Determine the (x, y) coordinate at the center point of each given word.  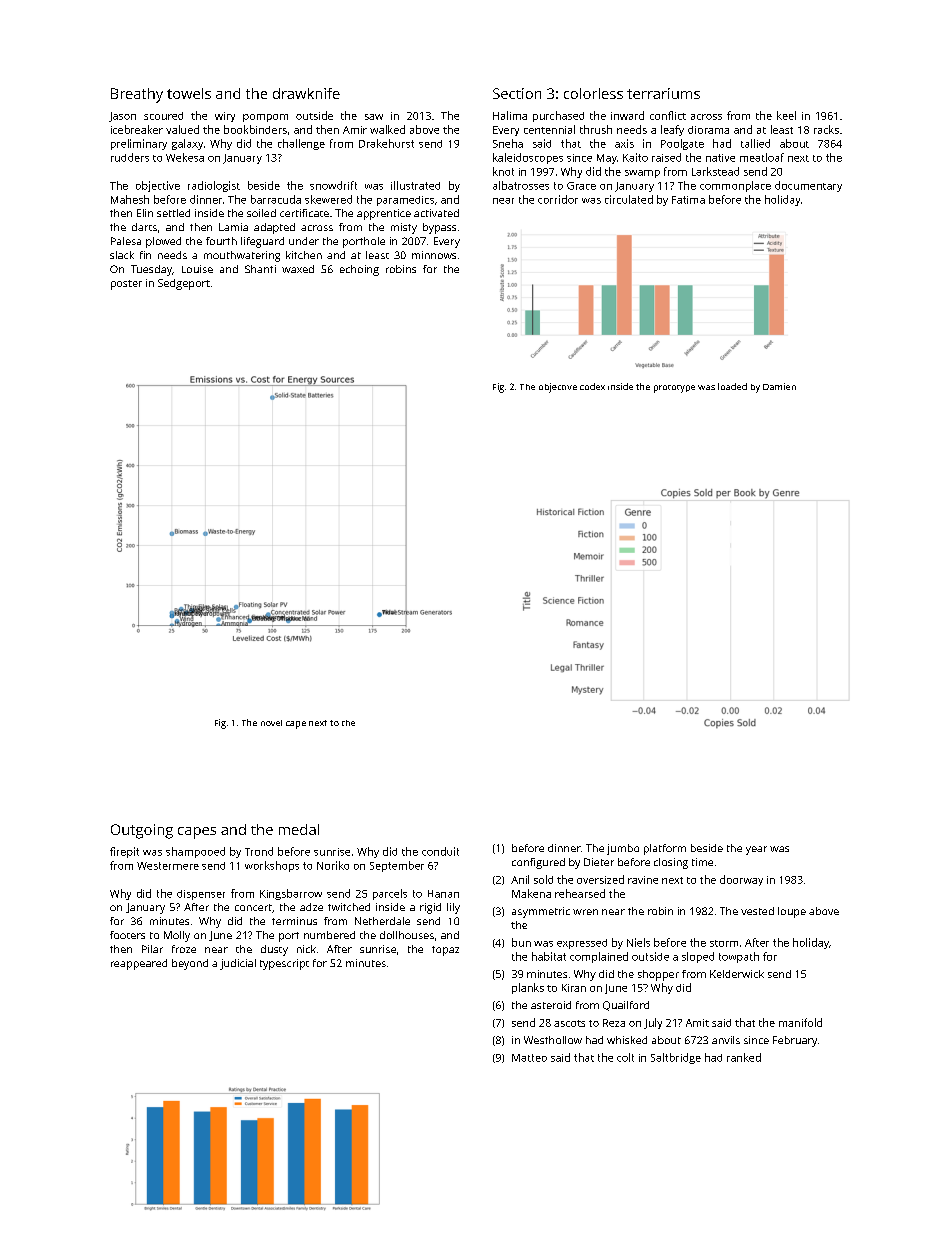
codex (592, 386)
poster (126, 285)
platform (665, 849)
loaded (732, 386)
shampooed (195, 852)
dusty (274, 950)
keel (786, 115)
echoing (359, 270)
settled (173, 213)
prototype (674, 389)
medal (299, 829)
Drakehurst (386, 143)
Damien (779, 386)
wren (585, 912)
